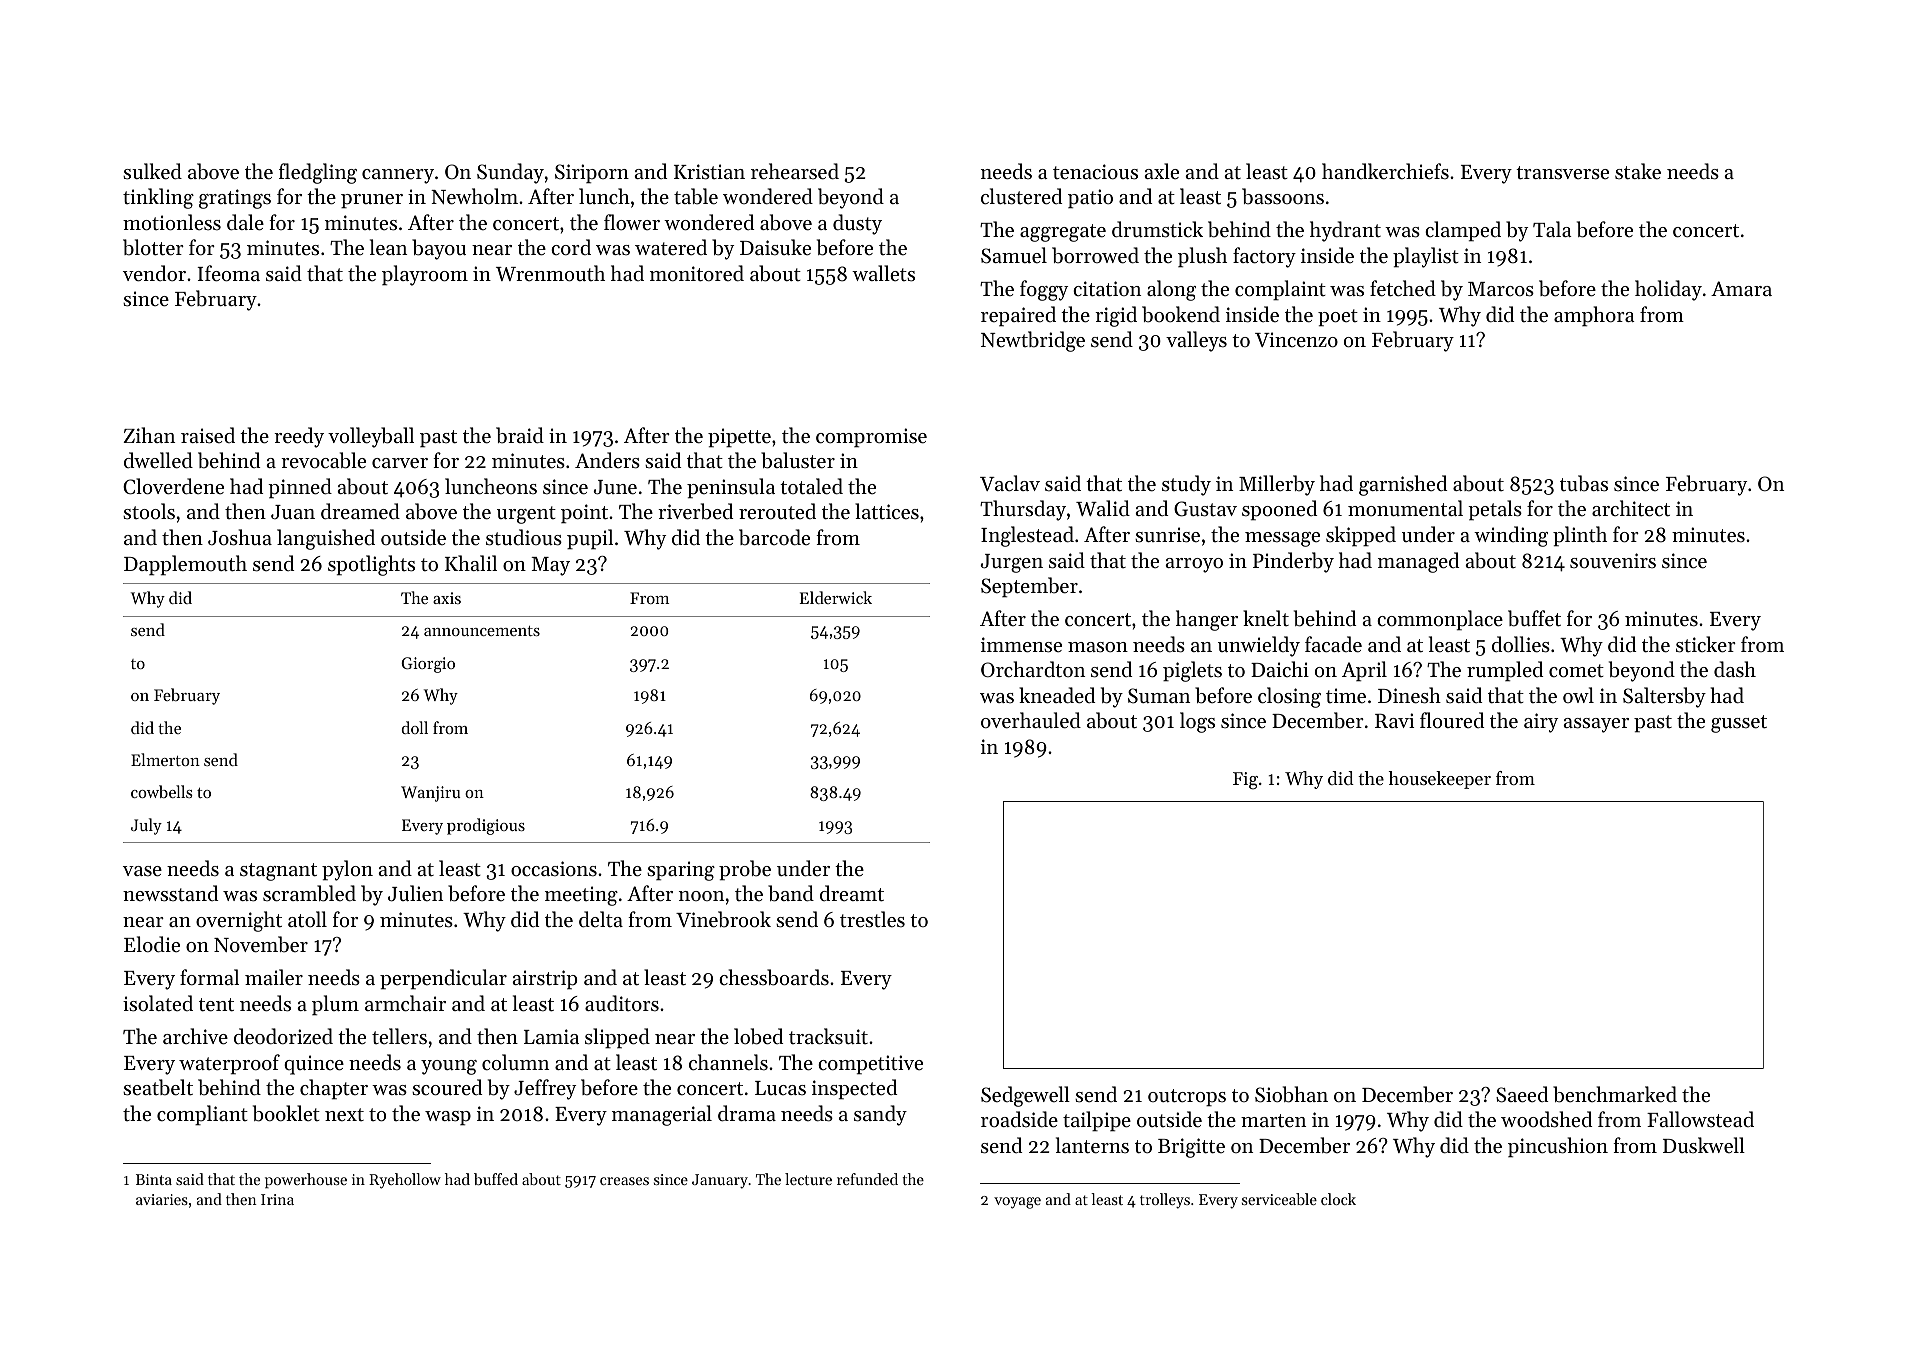 The height and width of the document is (1351, 1910). What do you see at coordinates (1291, 1094) in the document?
I see `Siobhan` at bounding box center [1291, 1094].
